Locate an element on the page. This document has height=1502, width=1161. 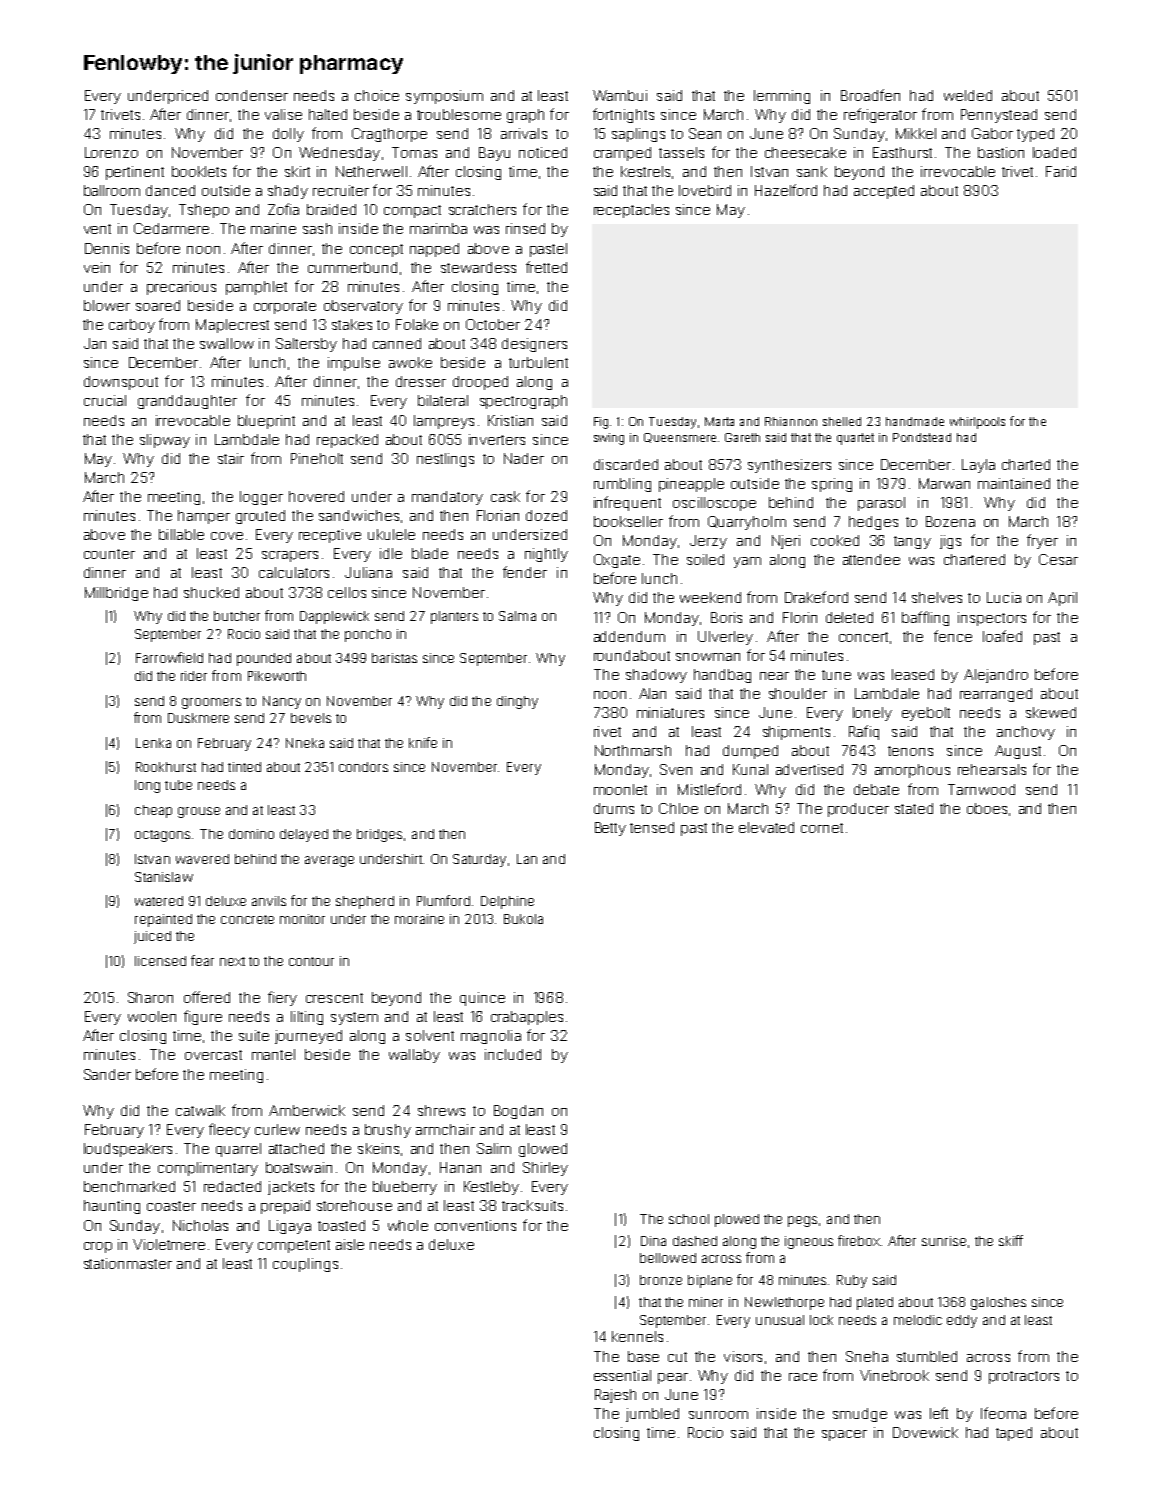
overcast is located at coordinates (213, 1055).
